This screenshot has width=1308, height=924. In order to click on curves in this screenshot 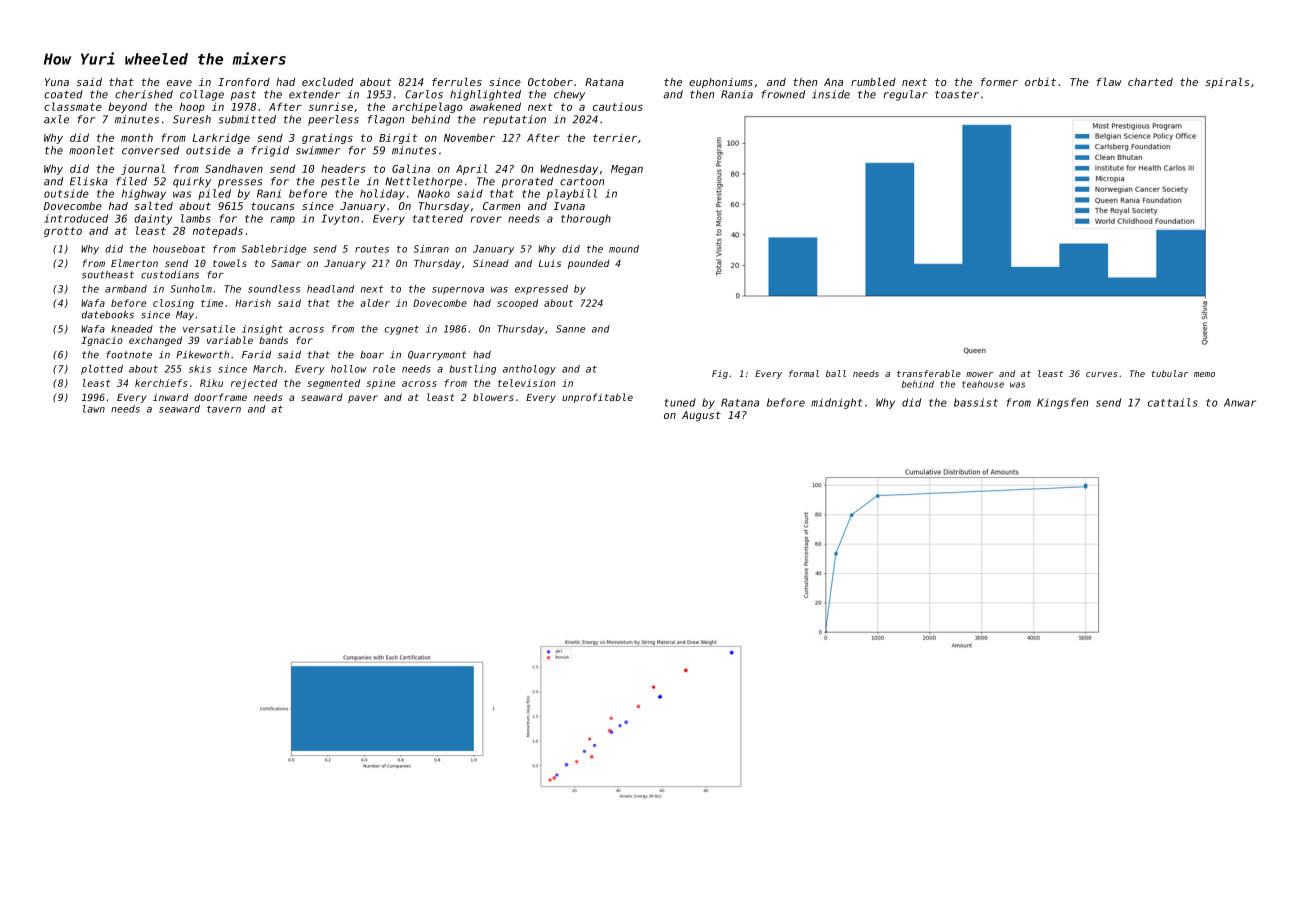, I will do `click(1102, 374)`.
